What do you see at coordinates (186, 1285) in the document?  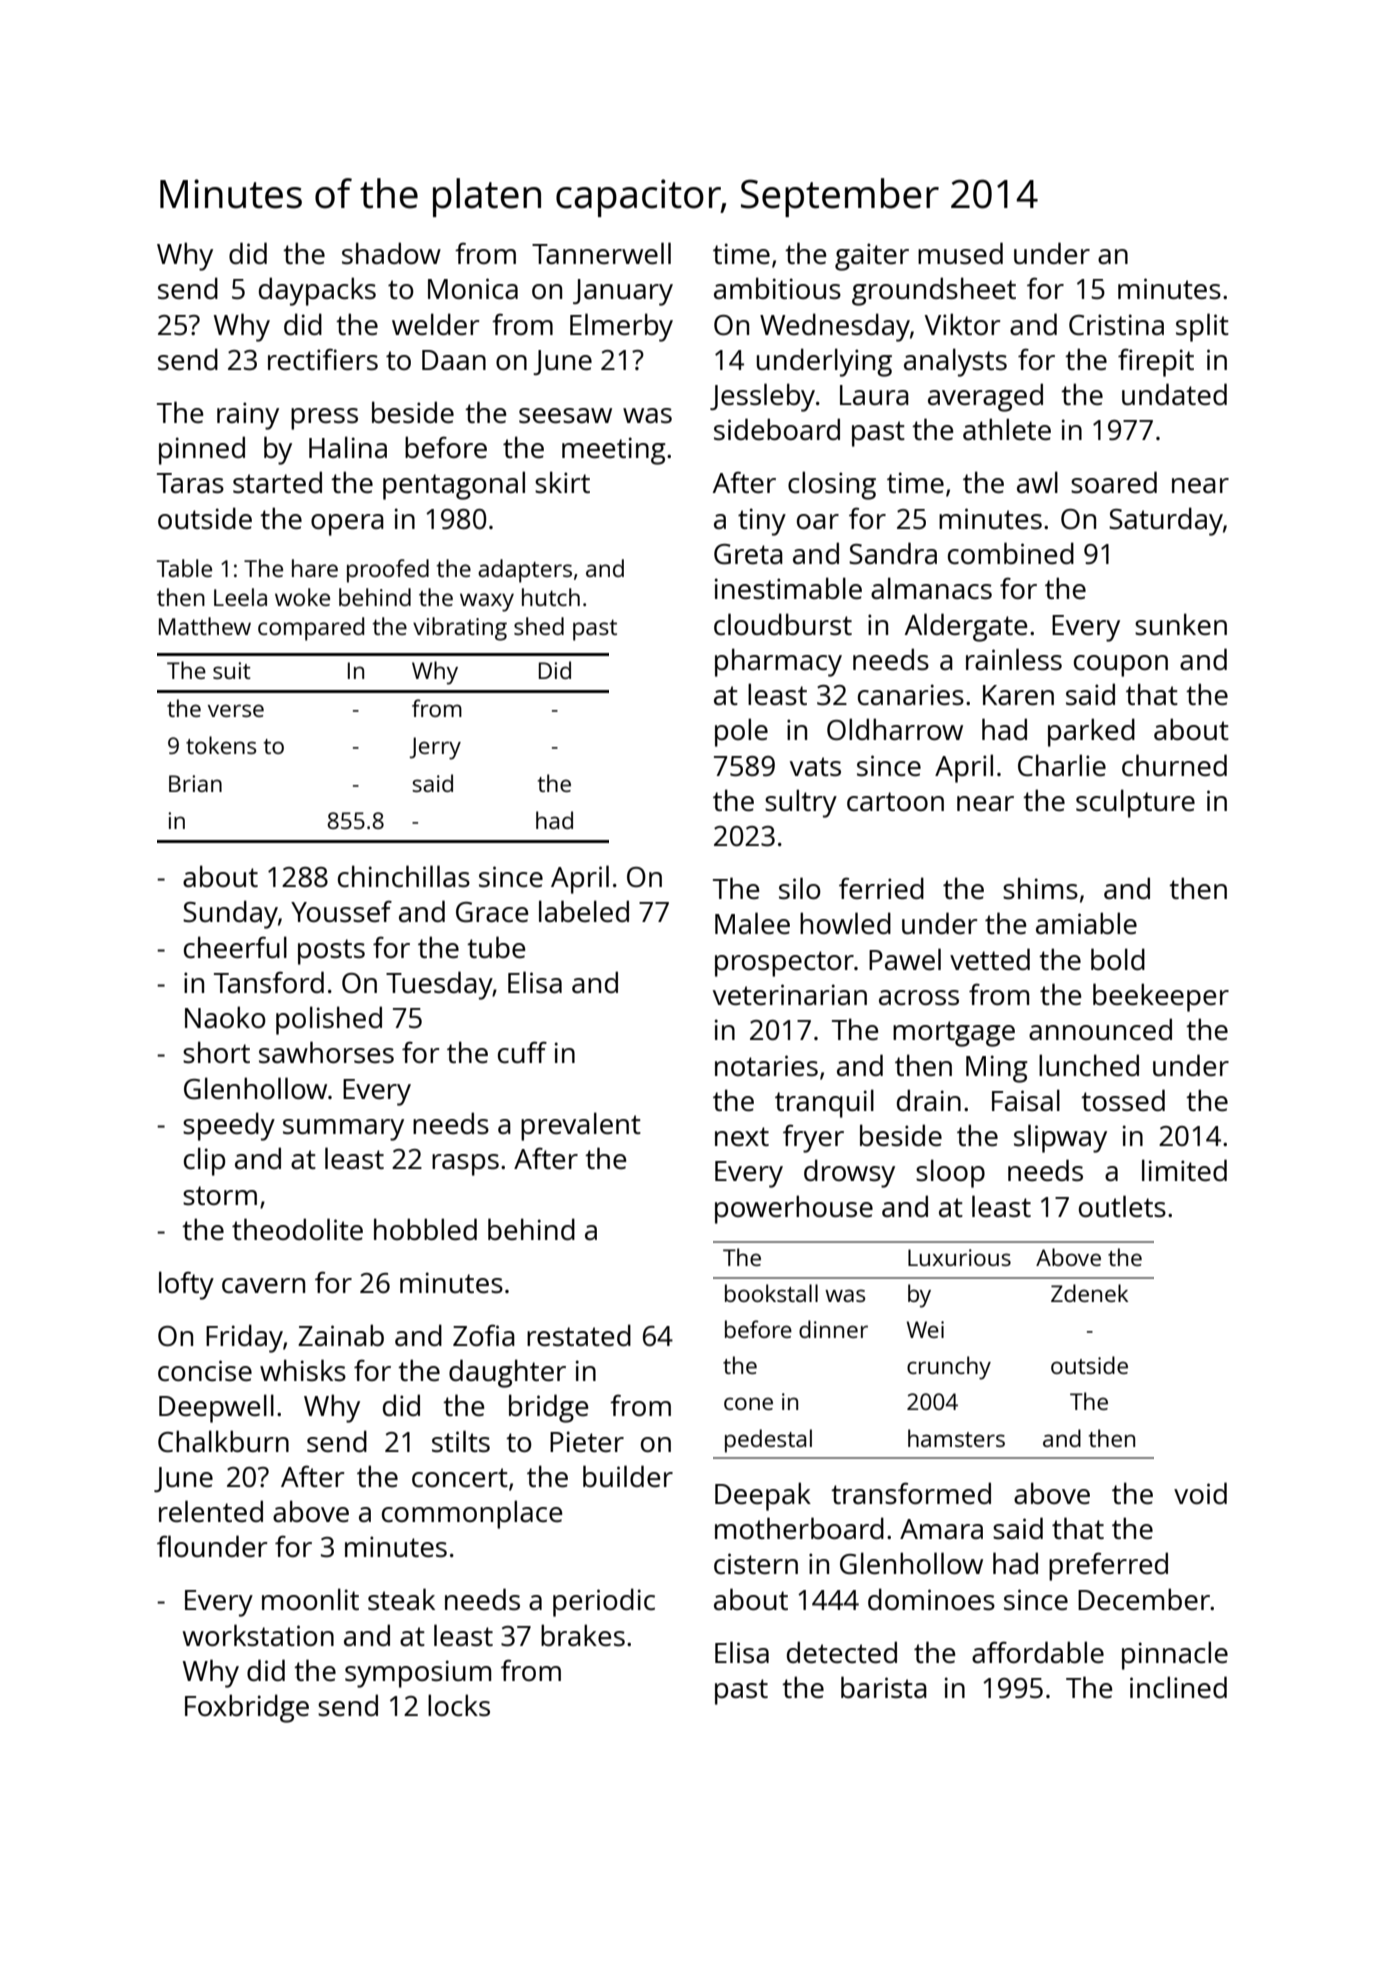 I see `lofty` at bounding box center [186, 1285].
